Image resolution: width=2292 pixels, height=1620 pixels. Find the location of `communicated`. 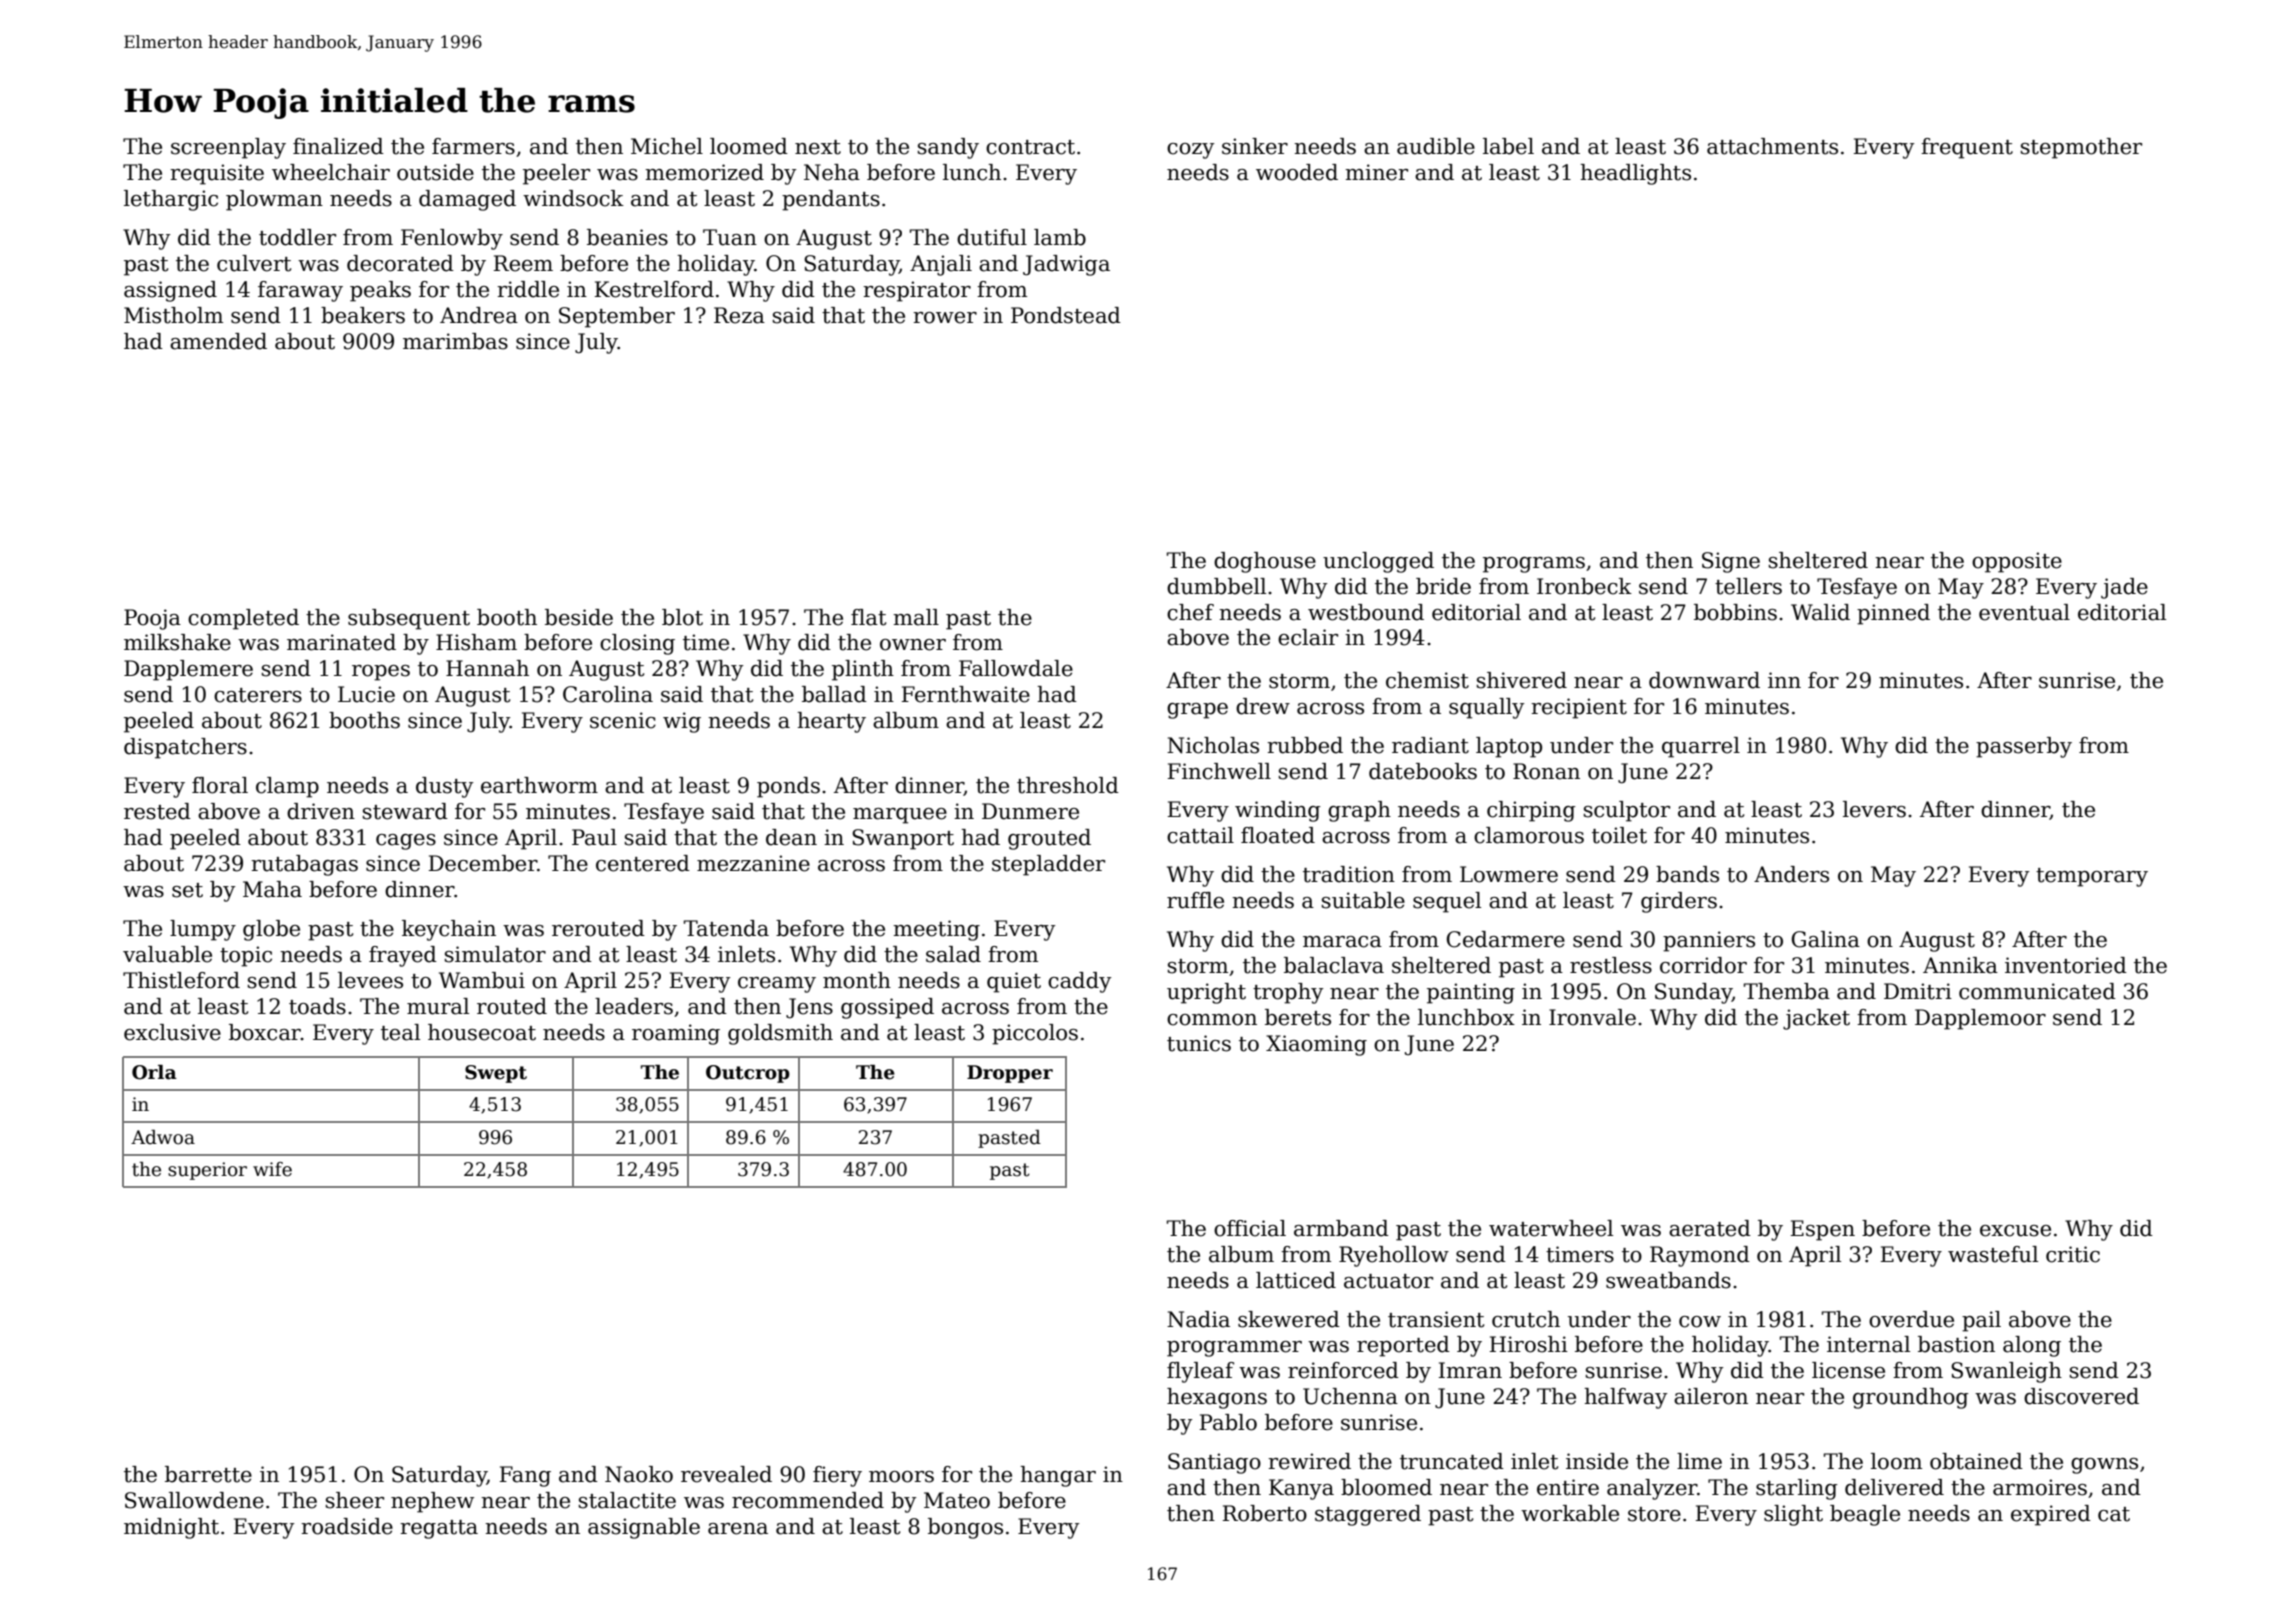

communicated is located at coordinates (2037, 991).
